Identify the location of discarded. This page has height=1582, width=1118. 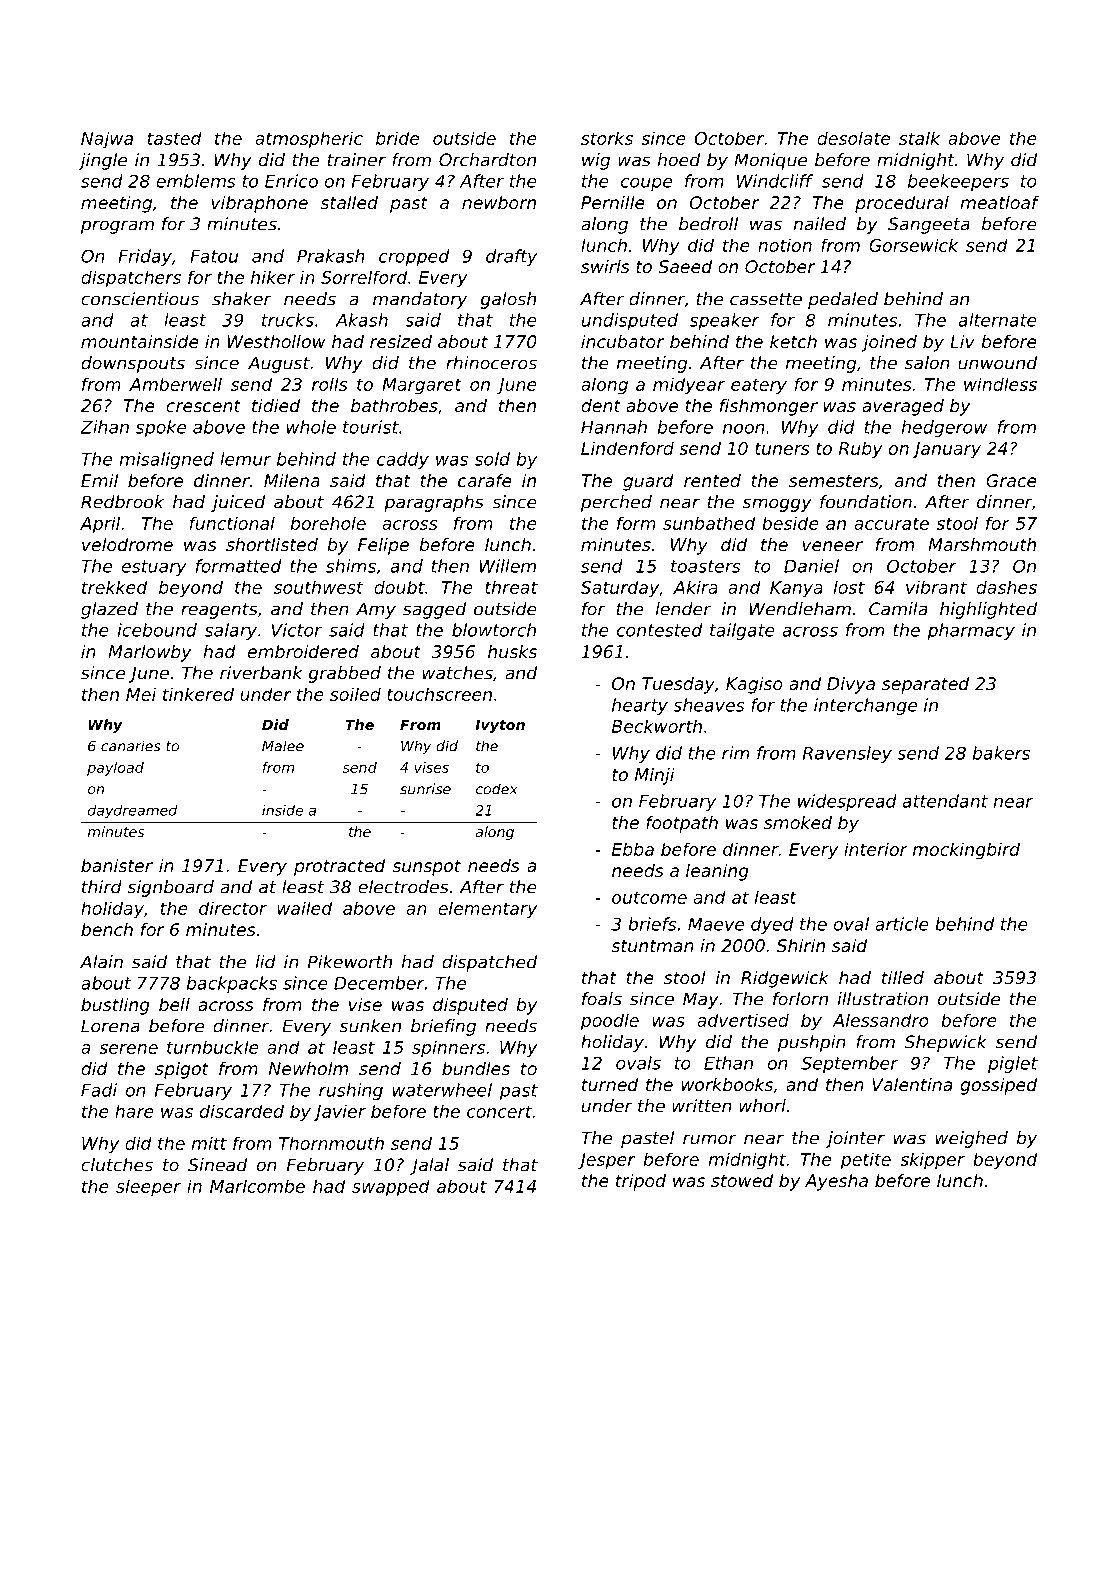
(242, 1111).
